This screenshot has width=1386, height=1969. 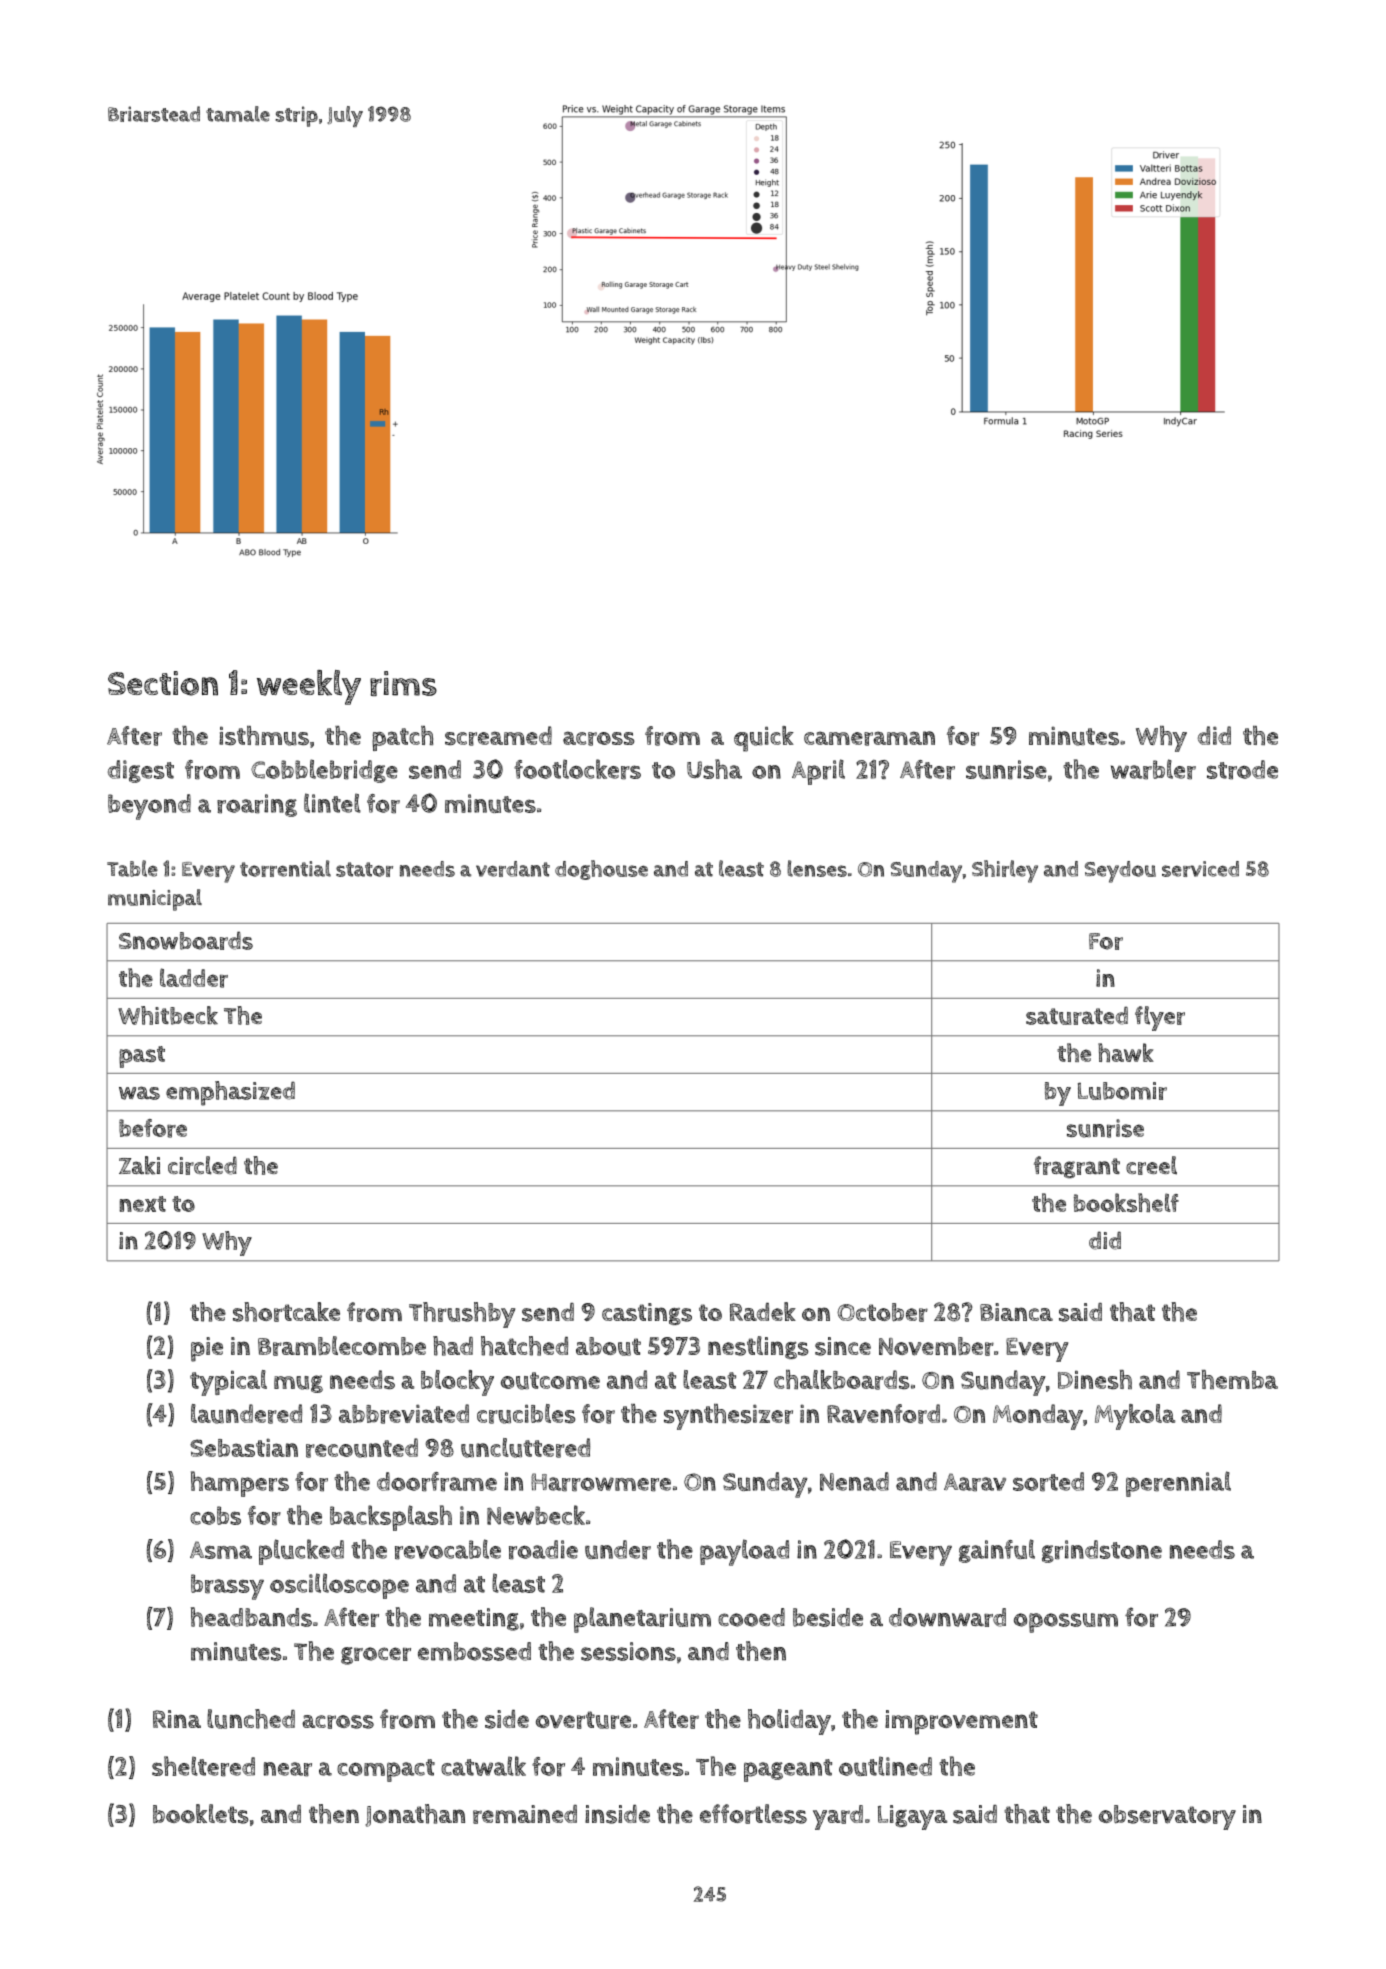 What do you see at coordinates (817, 868) in the screenshot?
I see `lenses` at bounding box center [817, 868].
